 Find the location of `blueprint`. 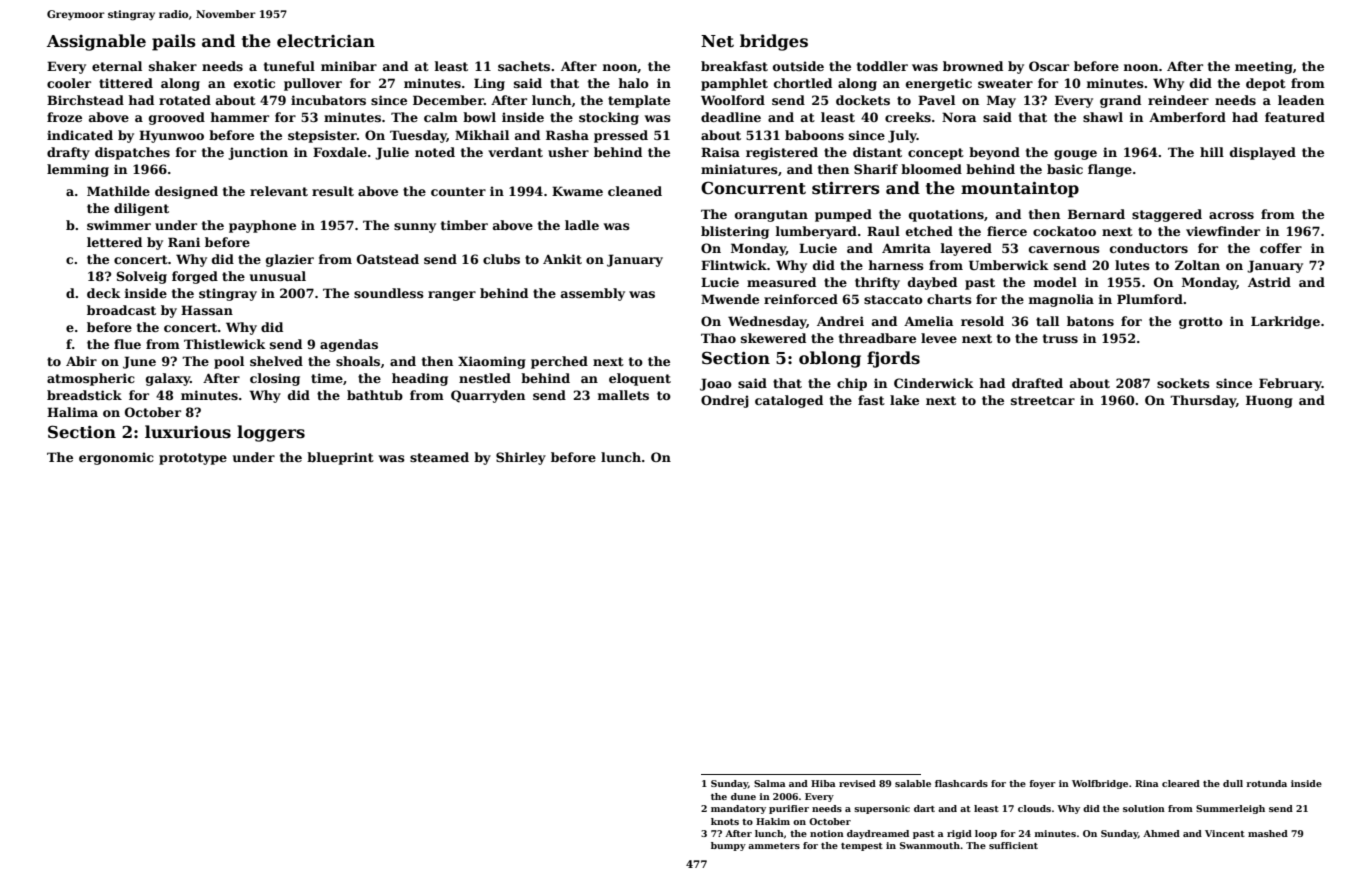

blueprint is located at coordinates (340, 458).
